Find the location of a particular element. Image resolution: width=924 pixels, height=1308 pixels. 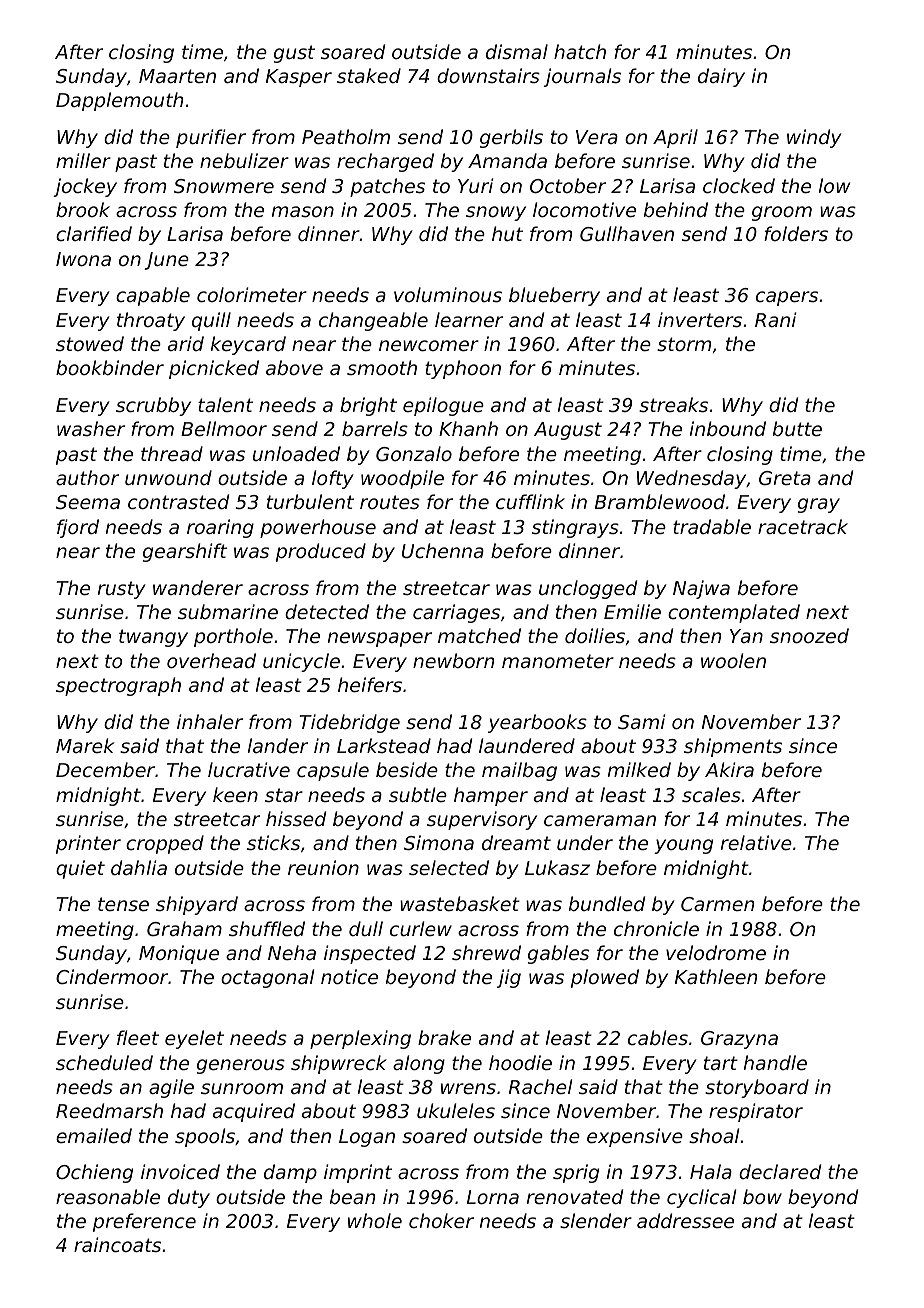

Yuri is located at coordinates (475, 185).
